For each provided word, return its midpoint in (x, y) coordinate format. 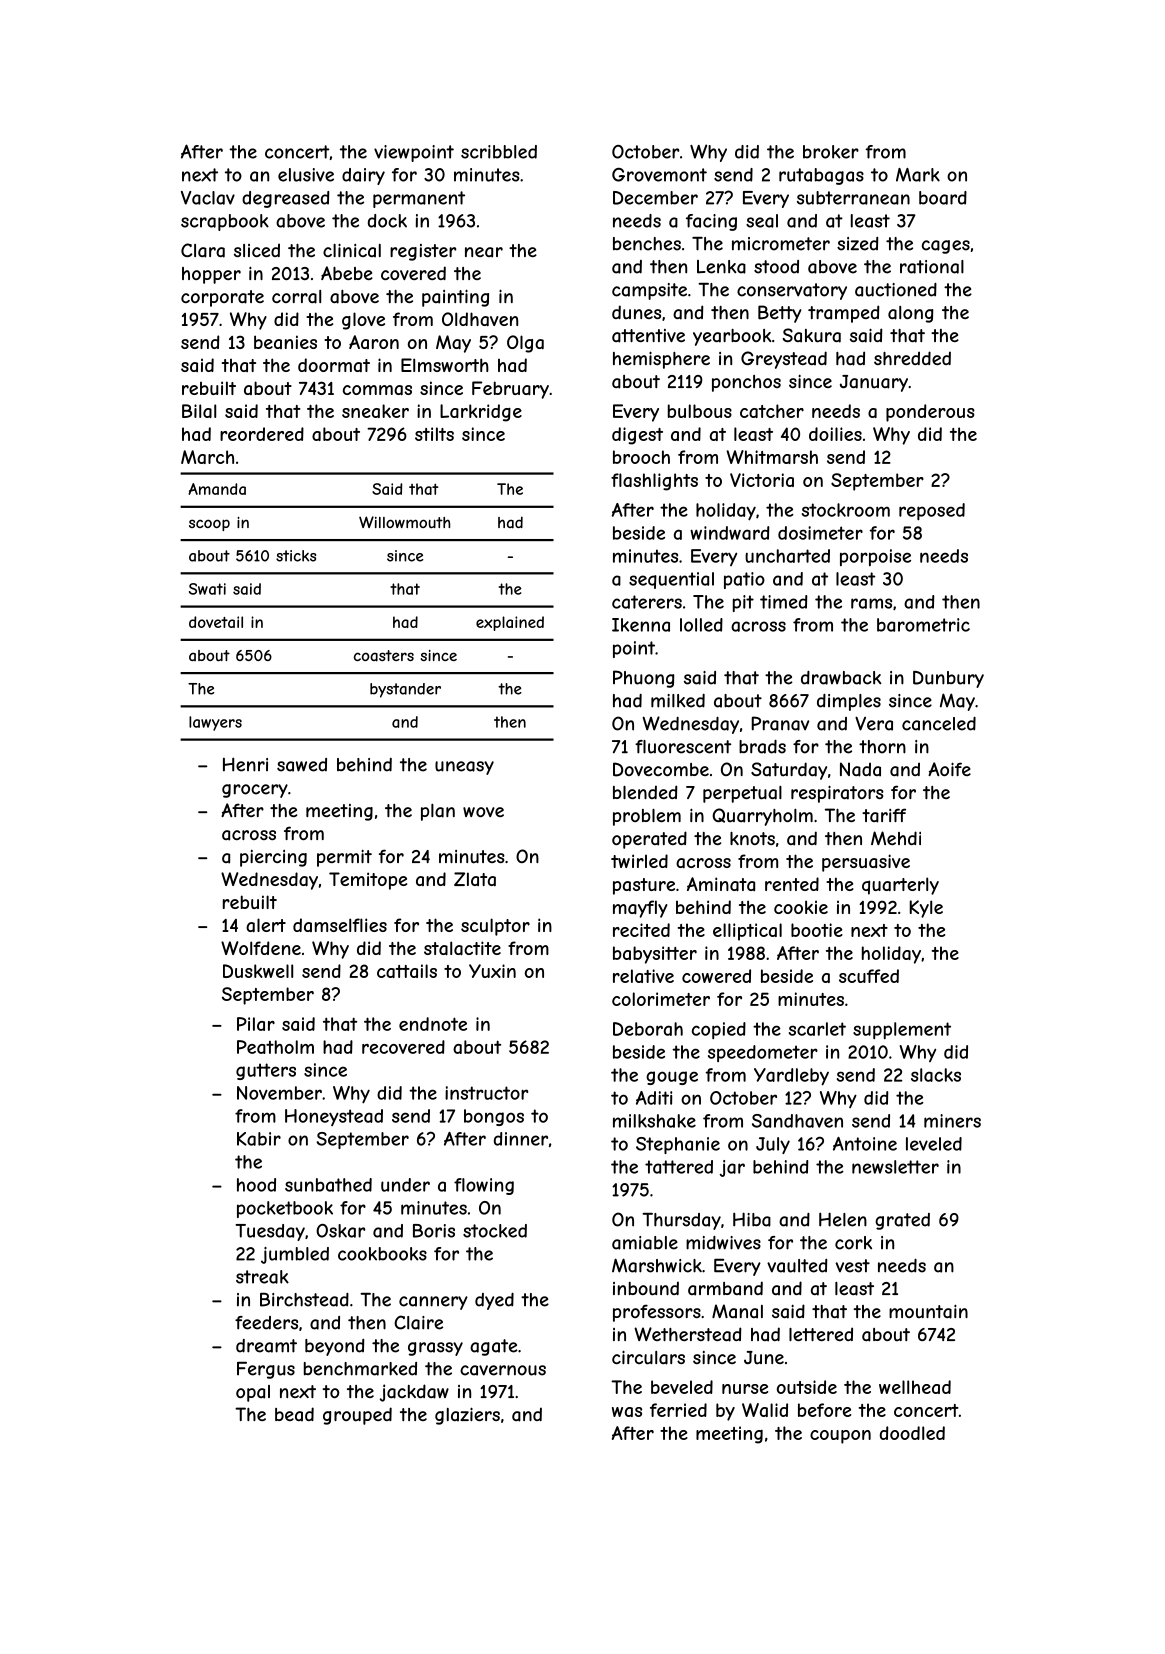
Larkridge (481, 413)
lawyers (215, 723)
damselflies (340, 925)
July (773, 1145)
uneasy (464, 768)
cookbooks (382, 1254)
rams (871, 603)
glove (363, 321)
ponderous (930, 413)
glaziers (467, 1416)
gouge (672, 1078)
